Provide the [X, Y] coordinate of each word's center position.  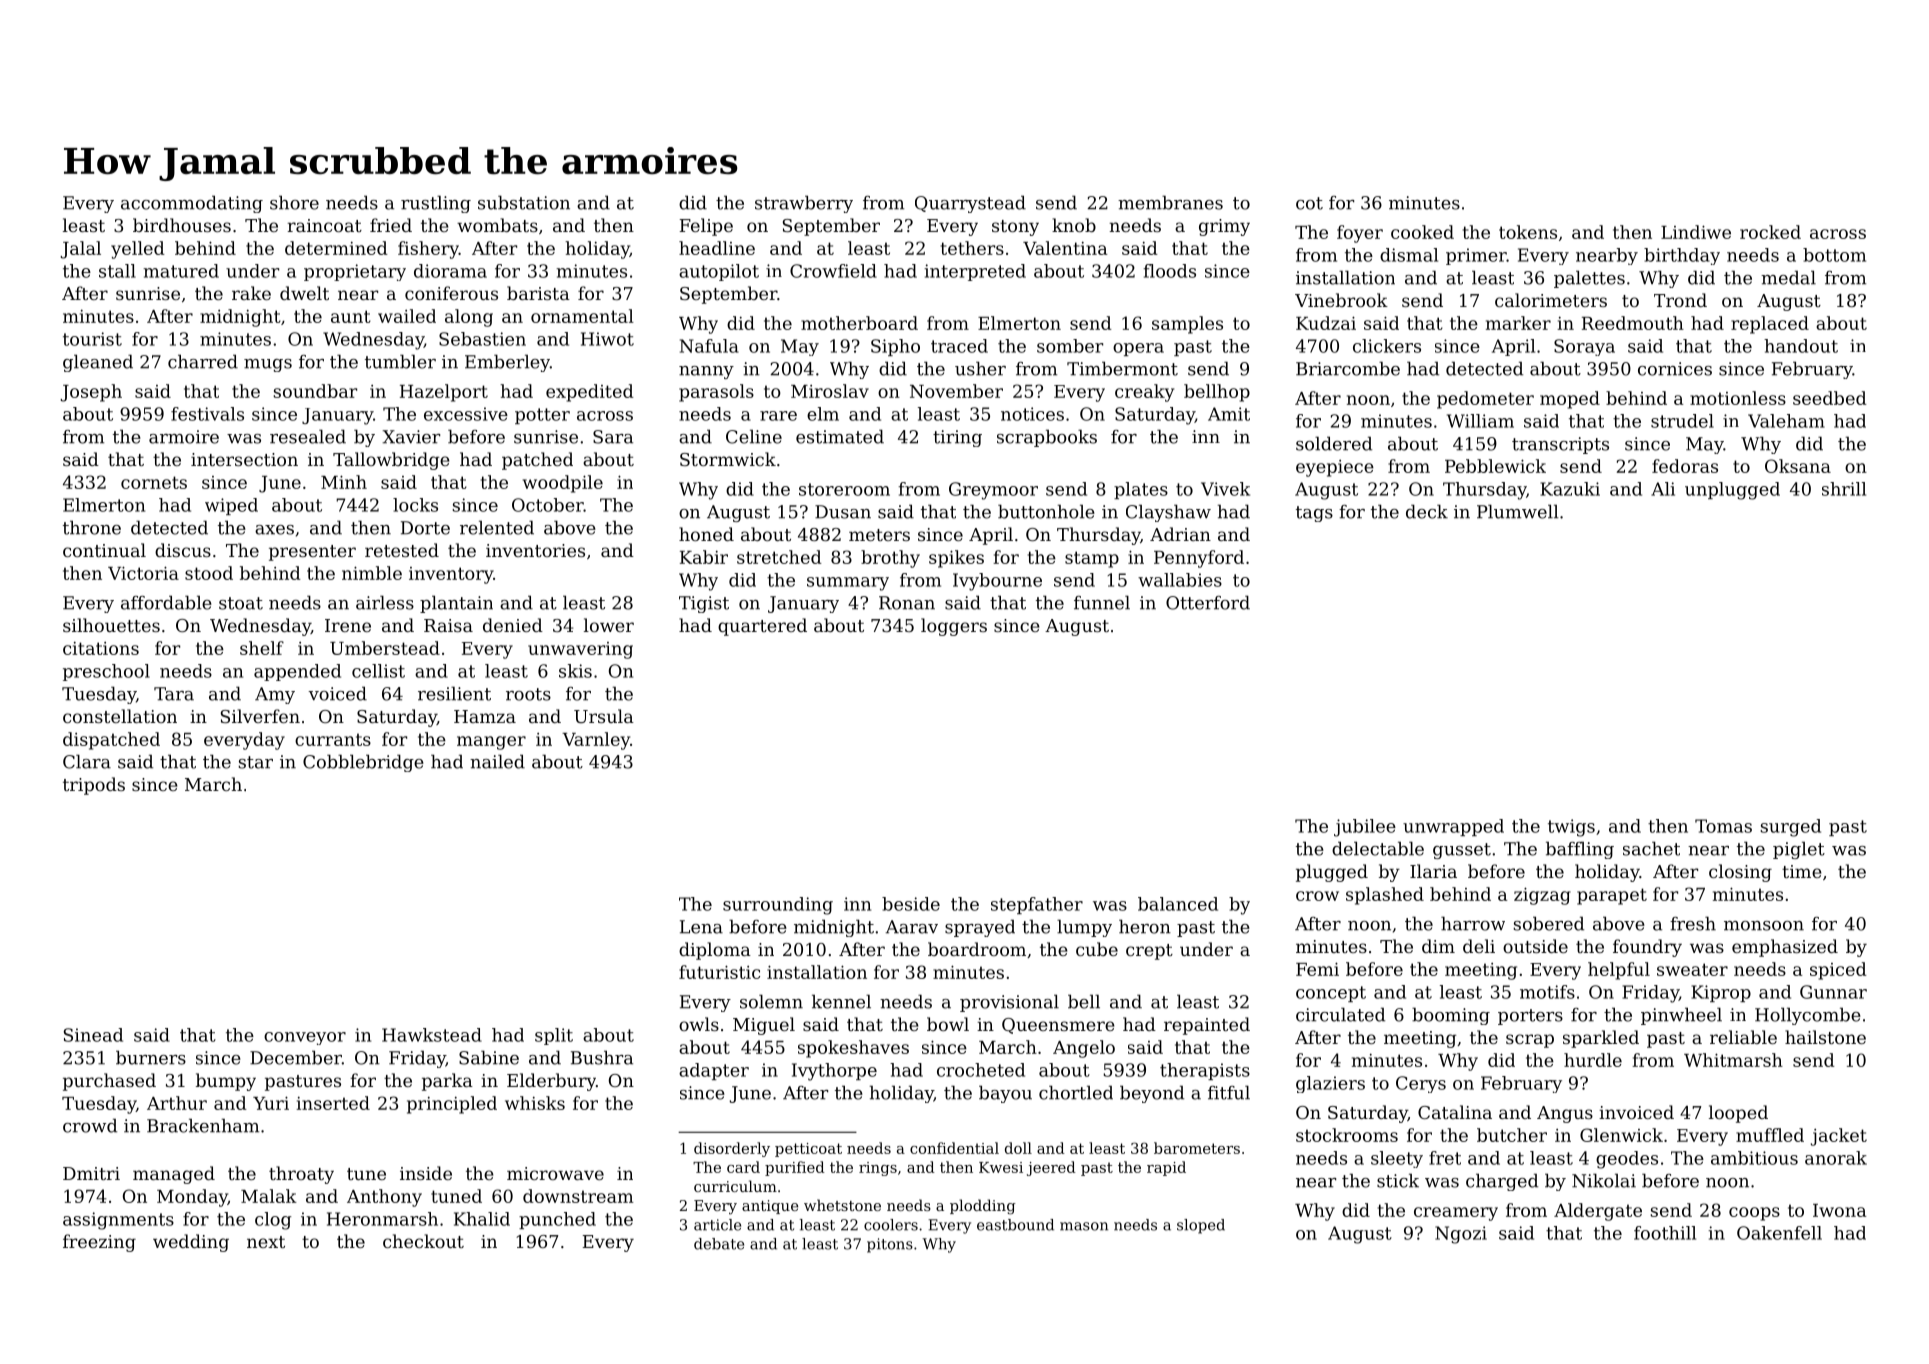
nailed [497, 761]
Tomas [1723, 826]
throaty [301, 1175]
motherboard [859, 323]
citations [101, 648]
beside [911, 904]
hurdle [1593, 1060]
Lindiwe [1696, 232]
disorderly [732, 1149]
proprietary [355, 272]
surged [1790, 828]
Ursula [604, 716]
